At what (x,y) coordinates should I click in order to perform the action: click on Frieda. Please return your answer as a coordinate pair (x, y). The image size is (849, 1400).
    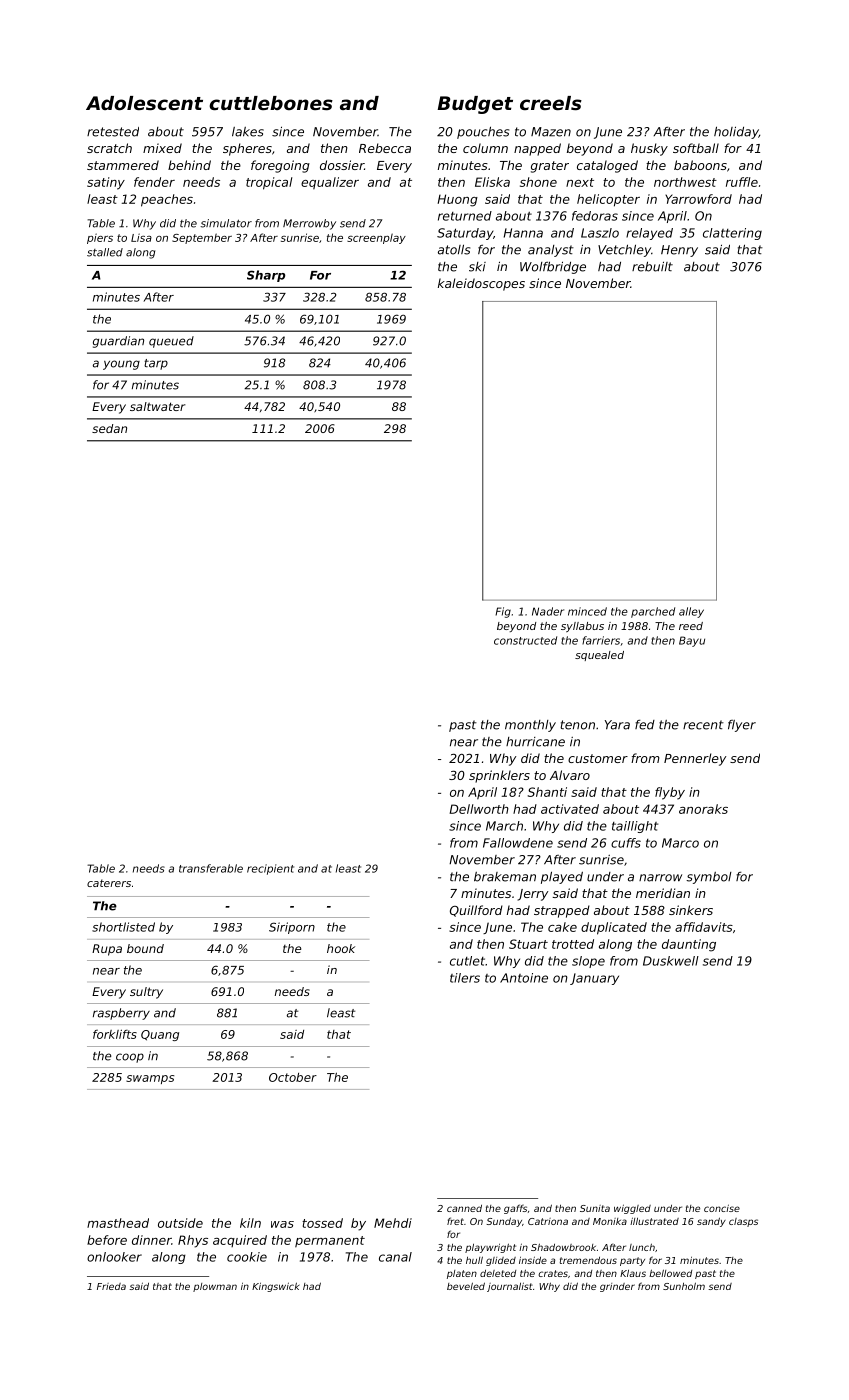
    Looking at the image, I should click on (111, 1286).
